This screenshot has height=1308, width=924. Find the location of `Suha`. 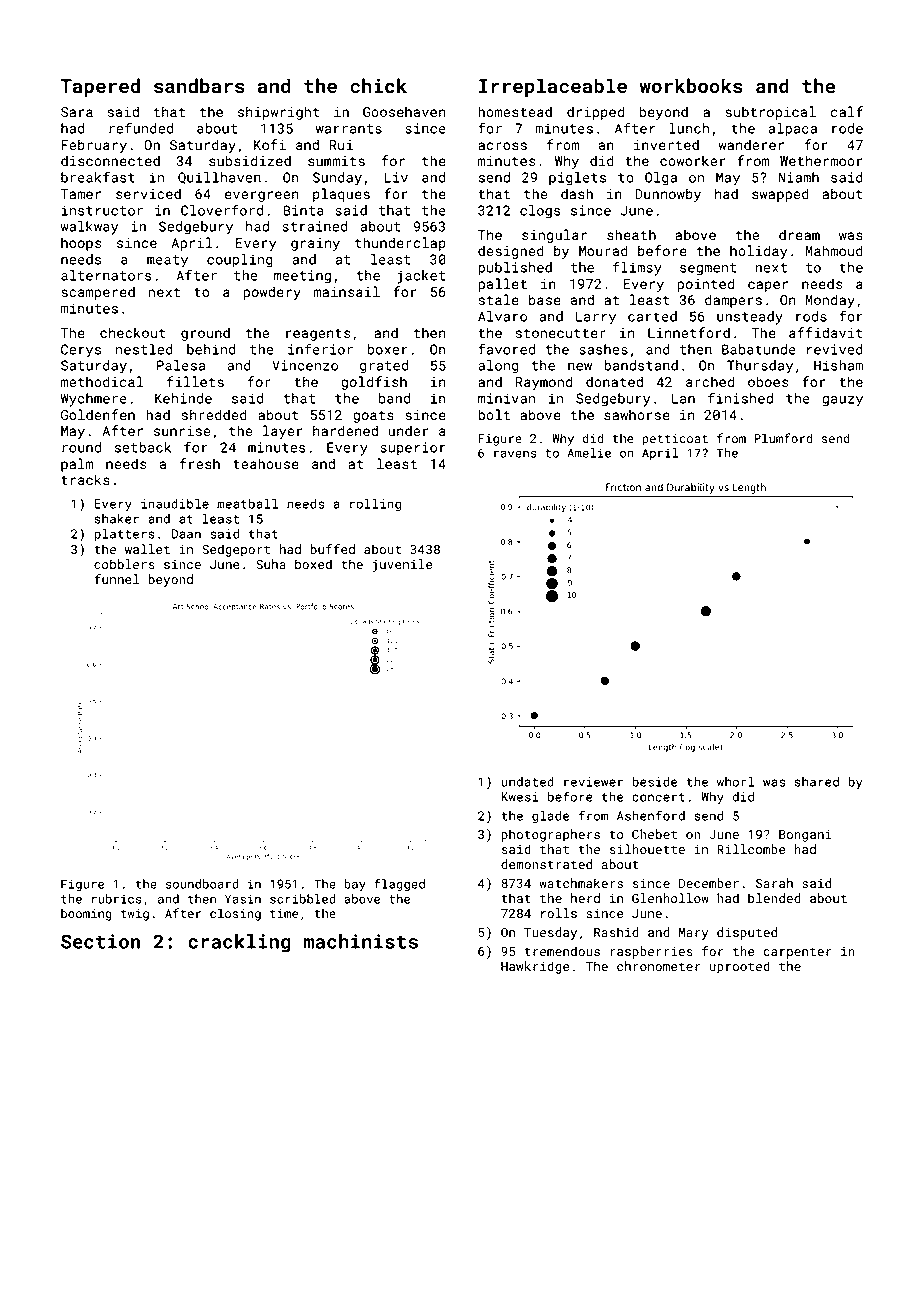

Suha is located at coordinates (271, 564).
